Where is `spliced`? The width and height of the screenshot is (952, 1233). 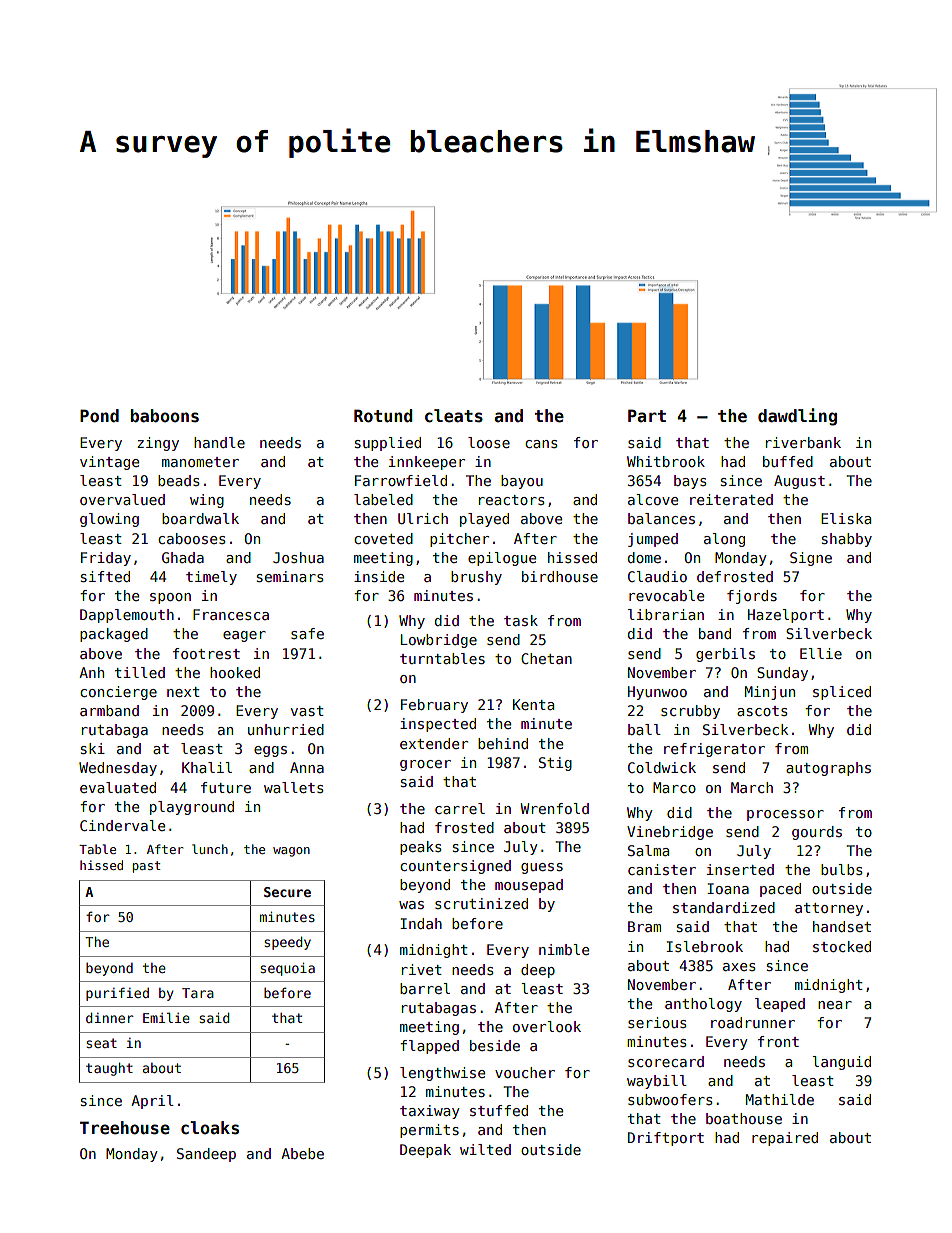 spliced is located at coordinates (842, 693).
